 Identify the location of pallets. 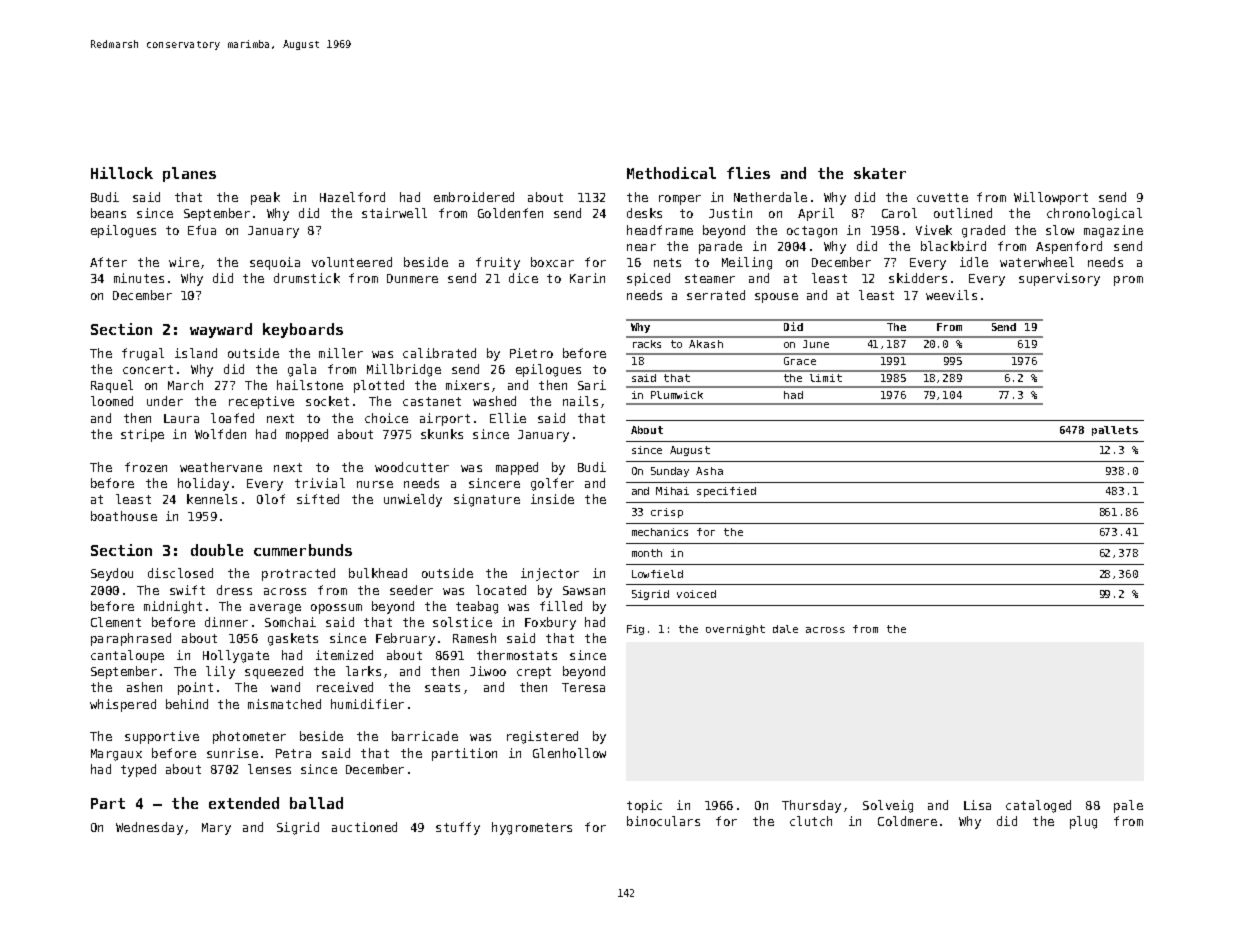
(1115, 431).
